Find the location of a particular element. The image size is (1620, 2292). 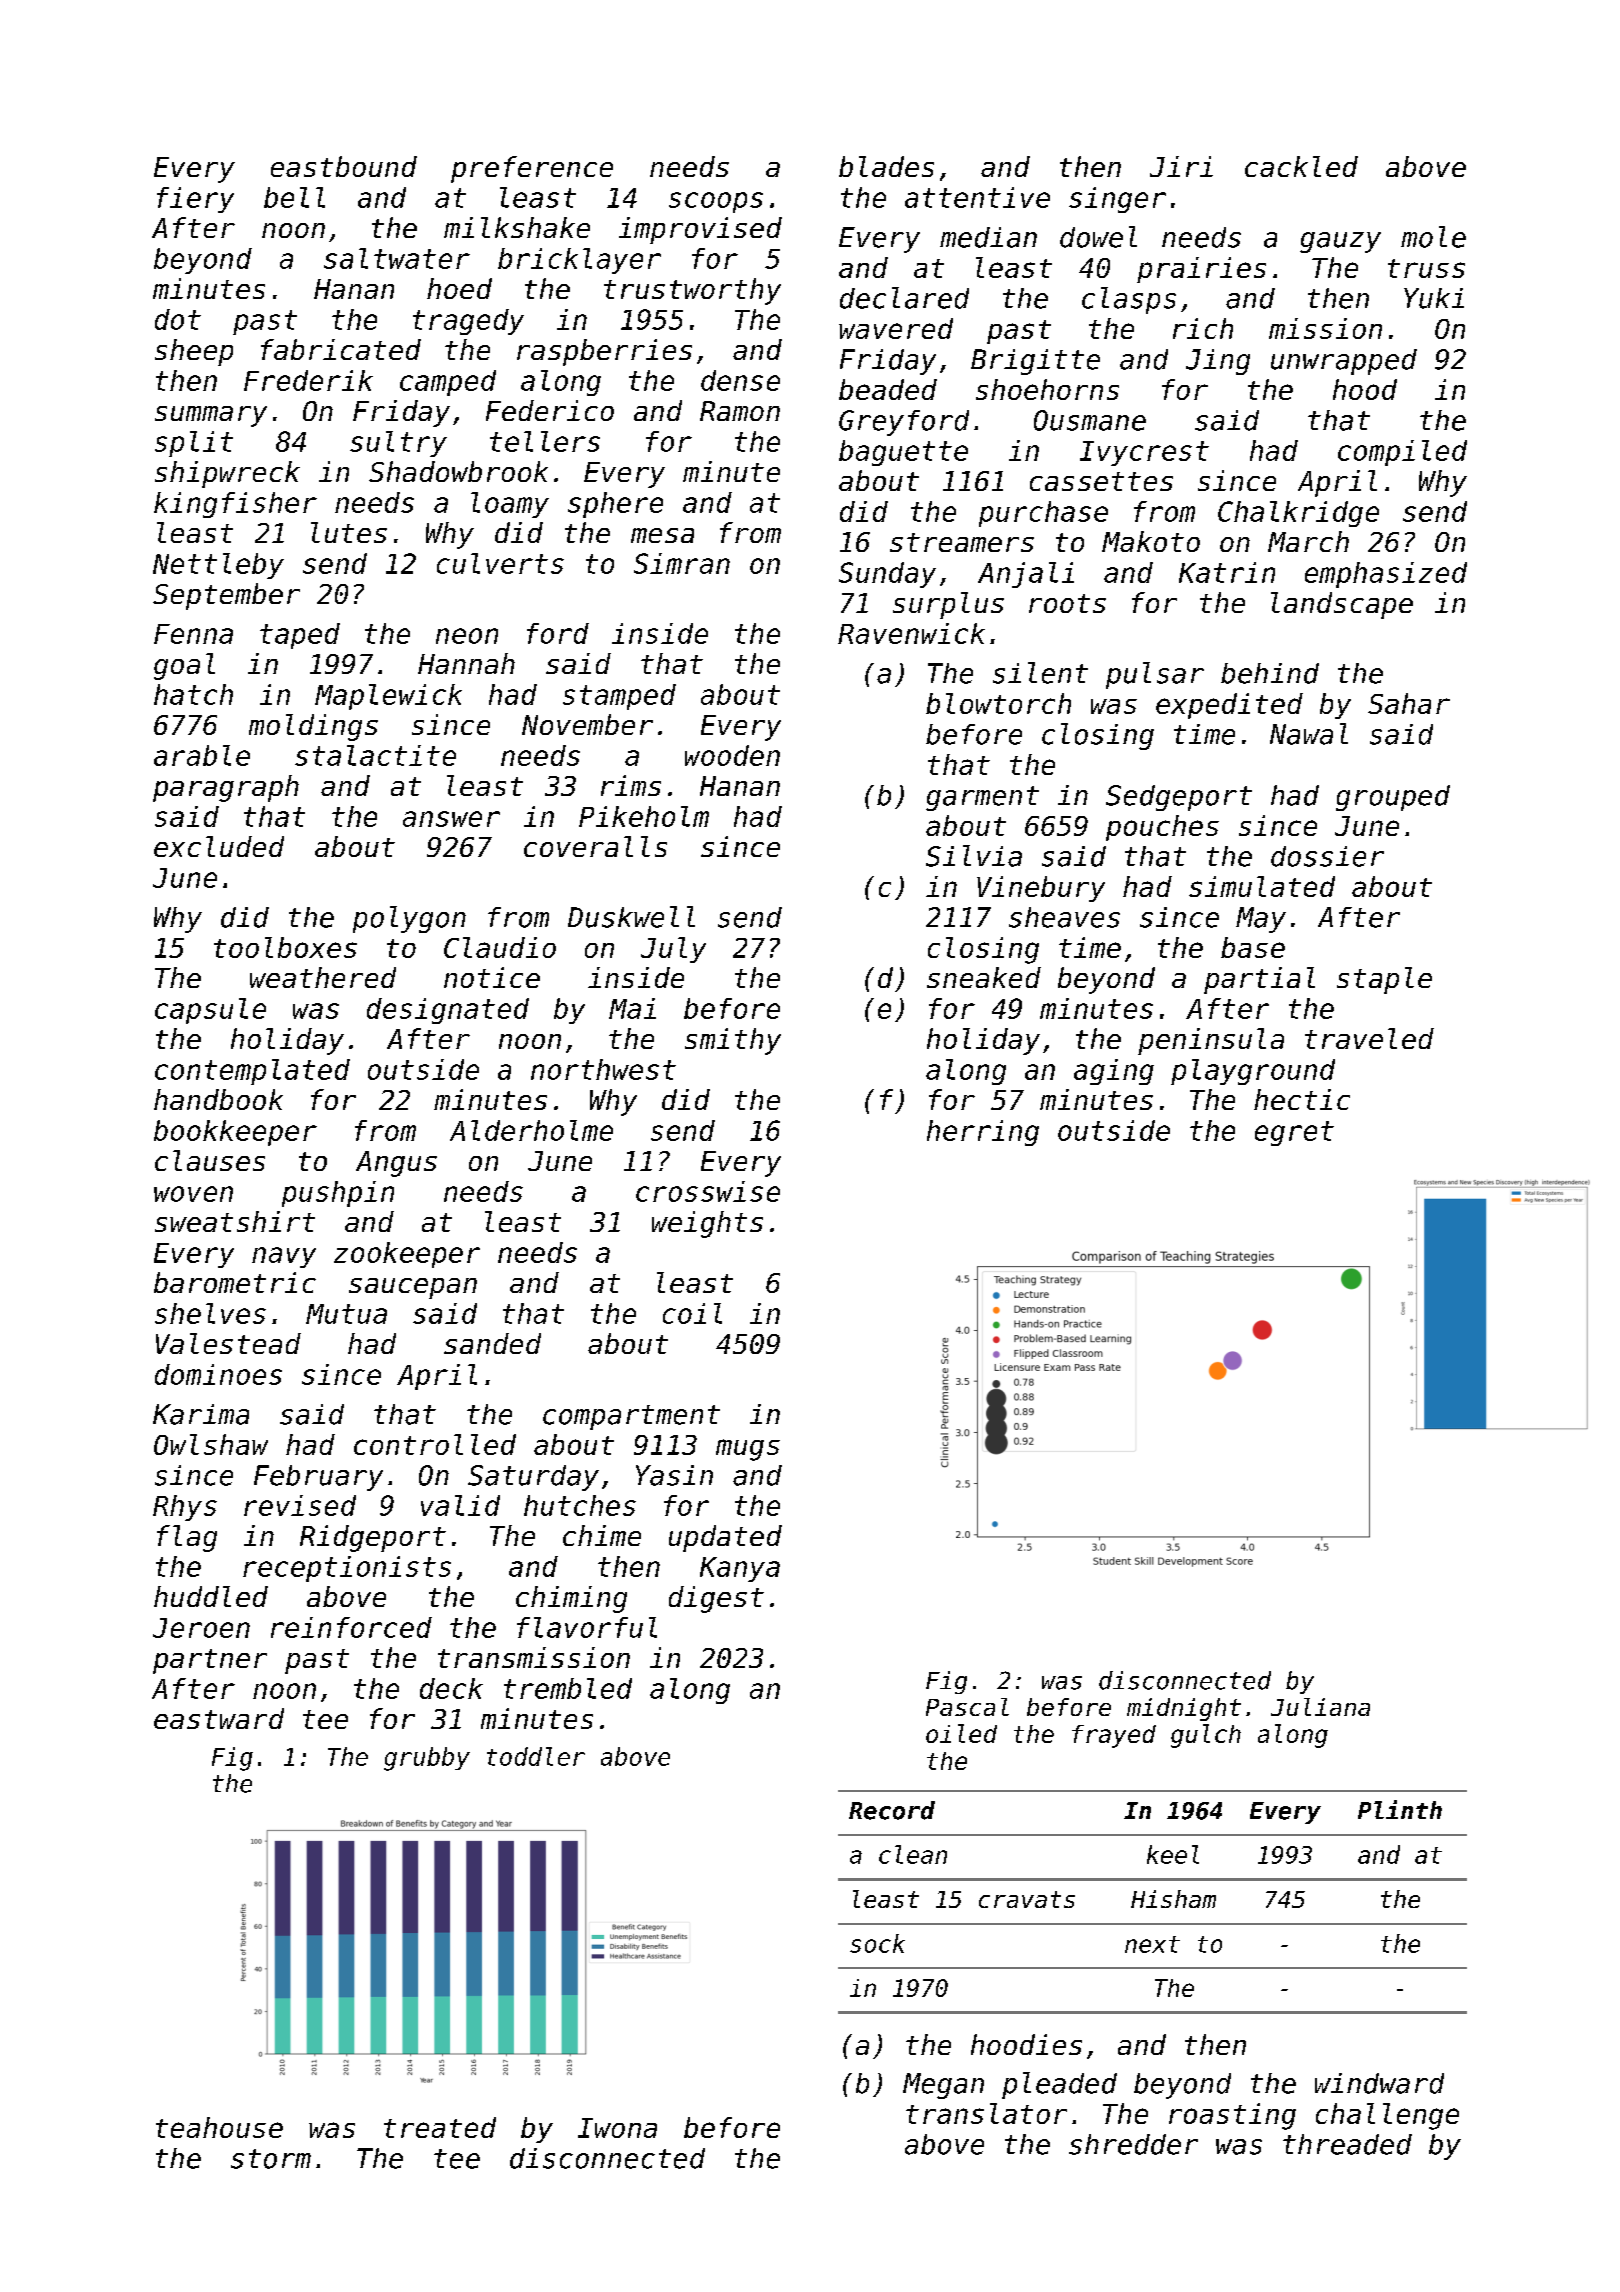

Iwona is located at coordinates (617, 2128).
